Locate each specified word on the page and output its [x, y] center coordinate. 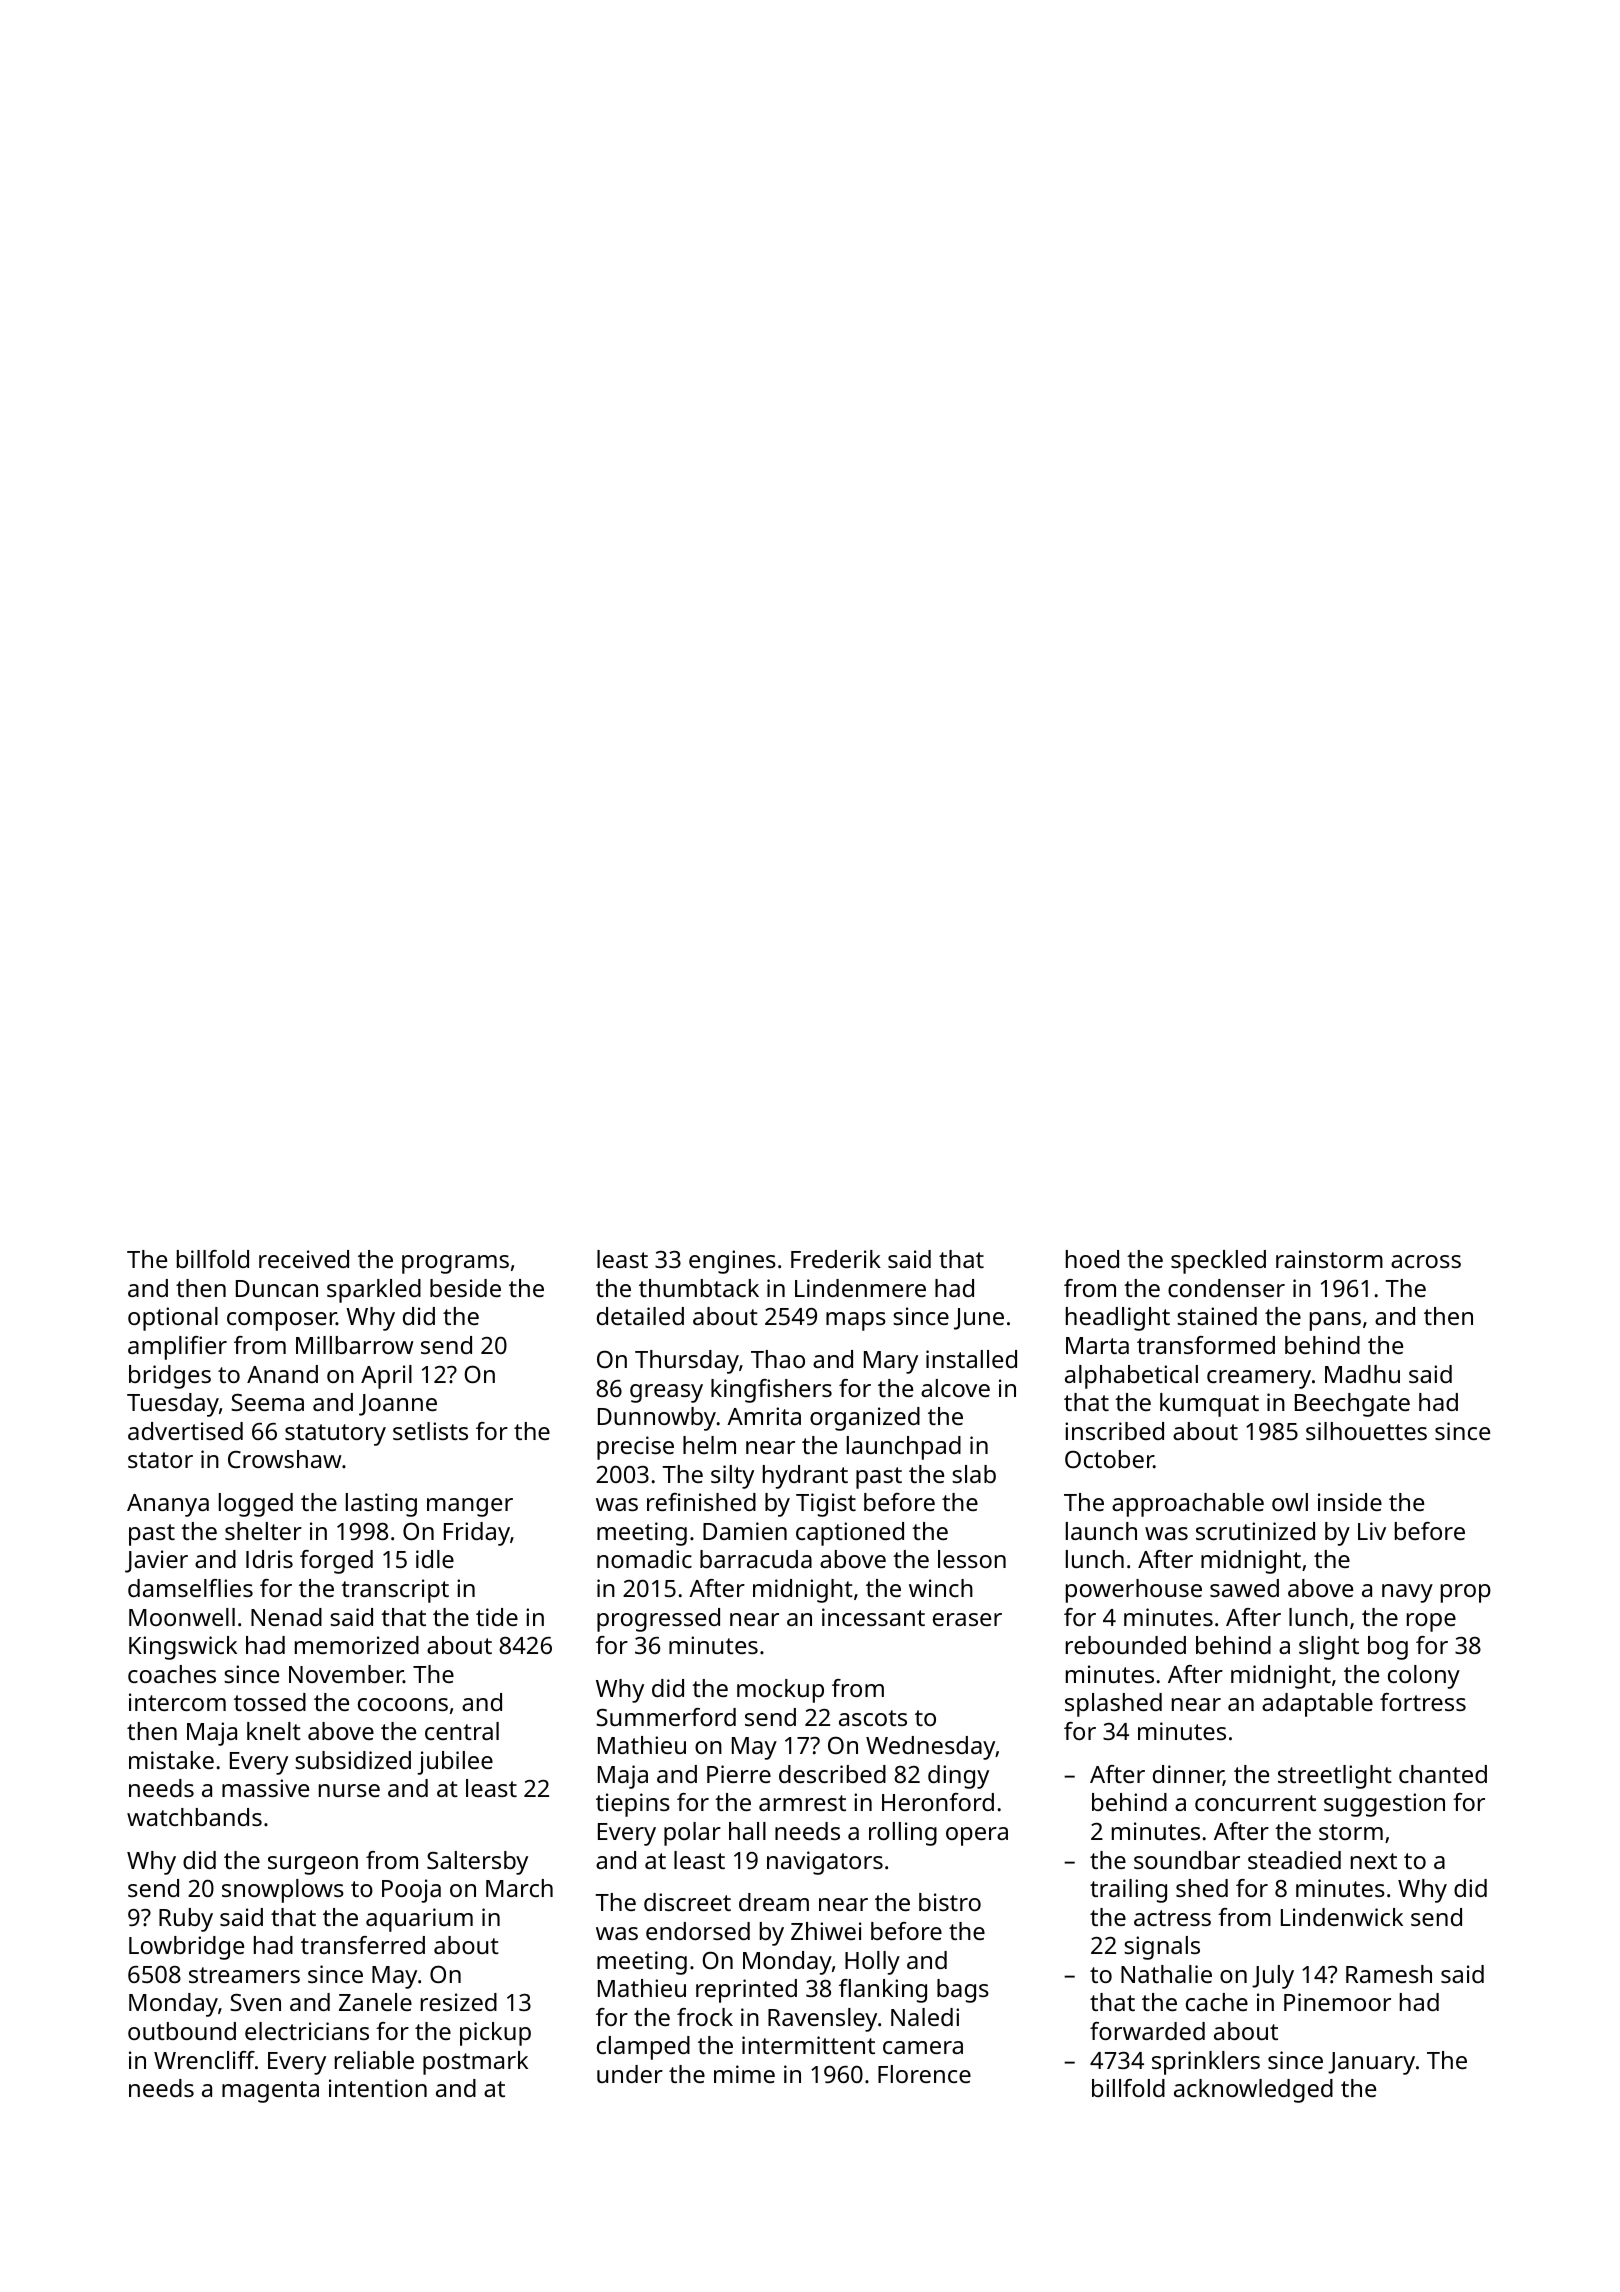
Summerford [666, 1717]
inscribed [1114, 1431]
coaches [172, 1674]
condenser [1226, 1288]
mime [744, 2074]
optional [173, 1319]
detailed [640, 1316]
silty [732, 1477]
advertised [185, 1431]
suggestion [1384, 1805]
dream [774, 1902]
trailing [1128, 1891]
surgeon [313, 1865]
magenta [270, 2092]
